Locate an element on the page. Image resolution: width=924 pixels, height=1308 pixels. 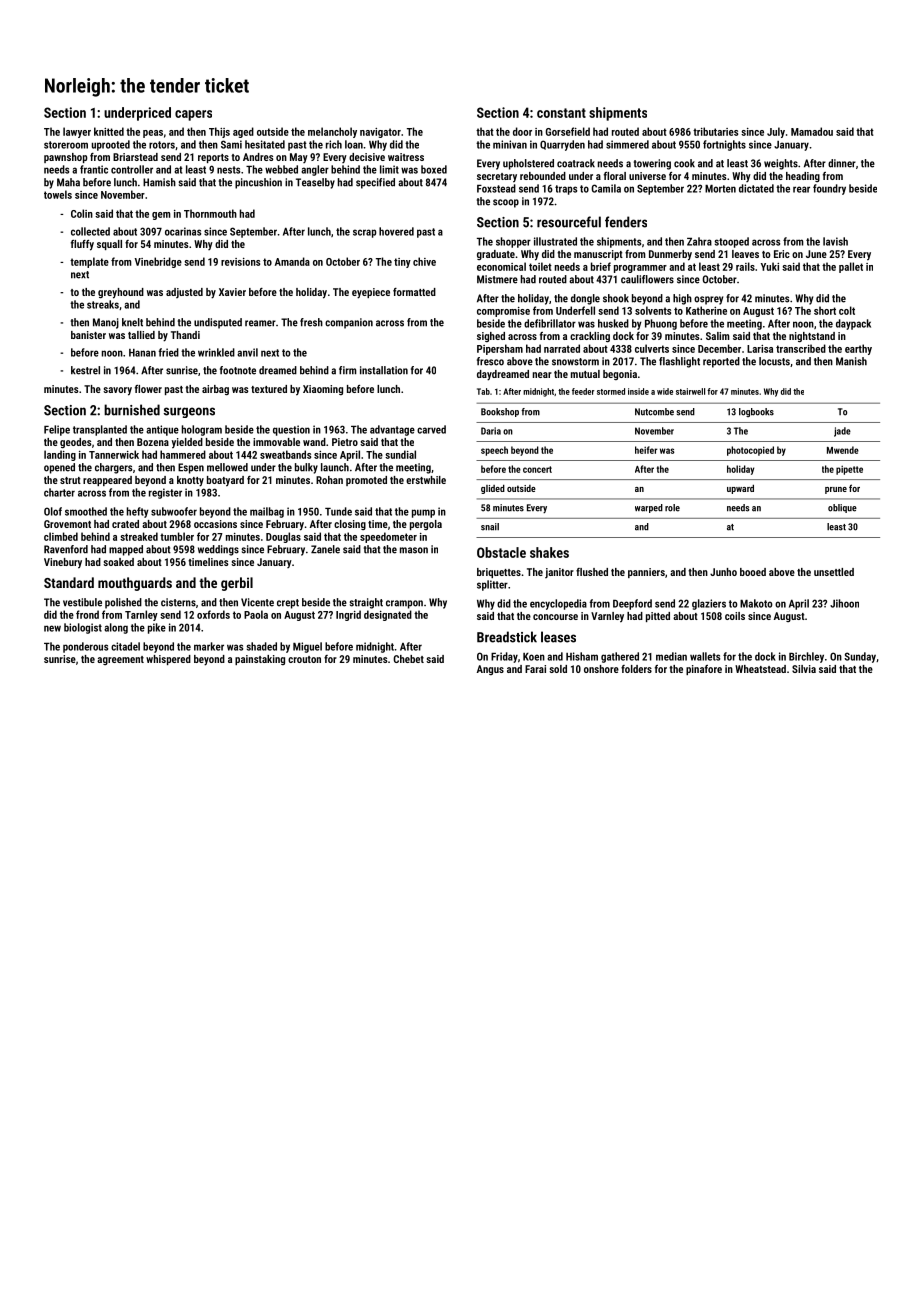
Dunmerby is located at coordinates (670, 255).
